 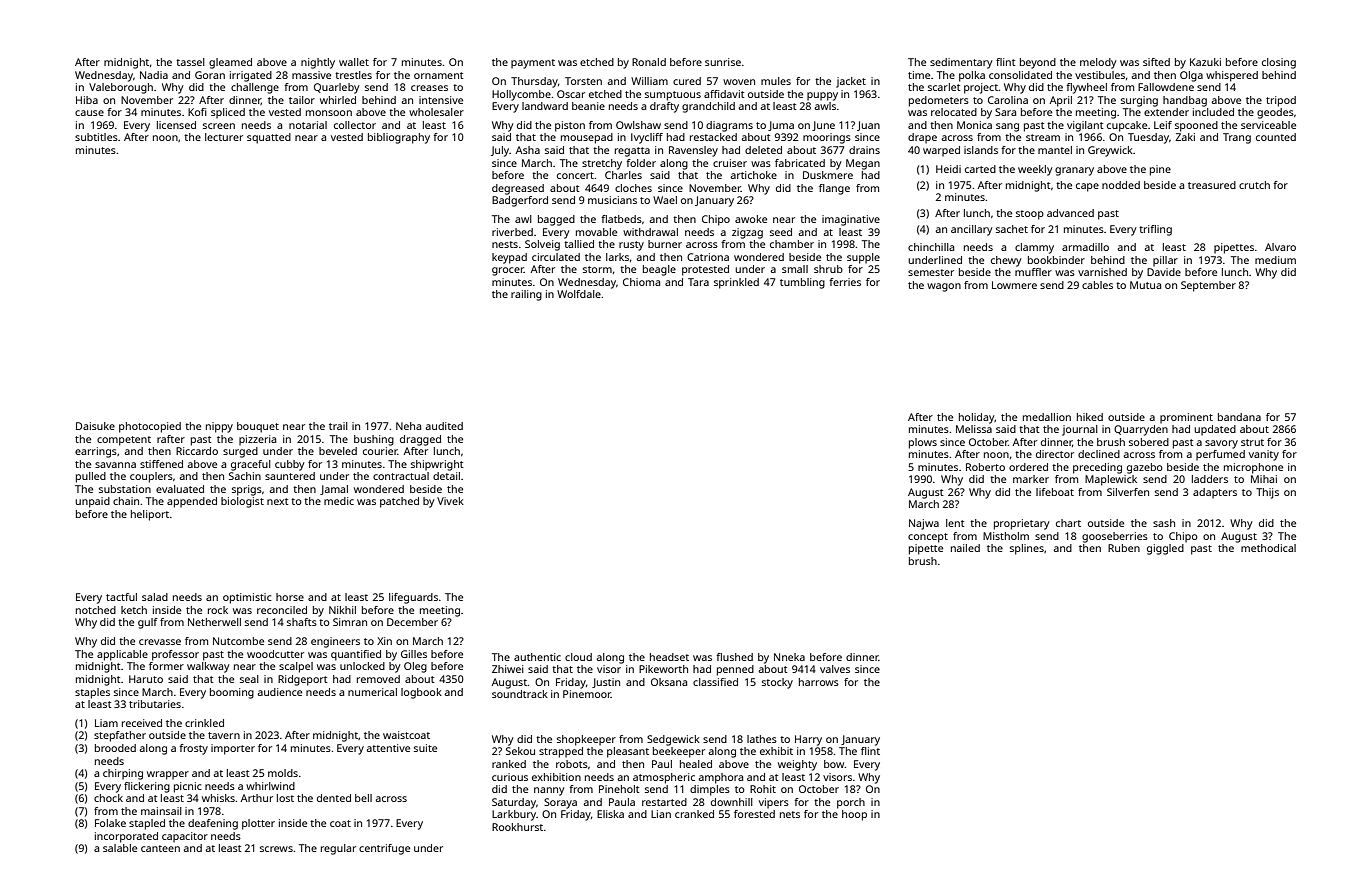 What do you see at coordinates (1268, 548) in the page?
I see `methodical` at bounding box center [1268, 548].
